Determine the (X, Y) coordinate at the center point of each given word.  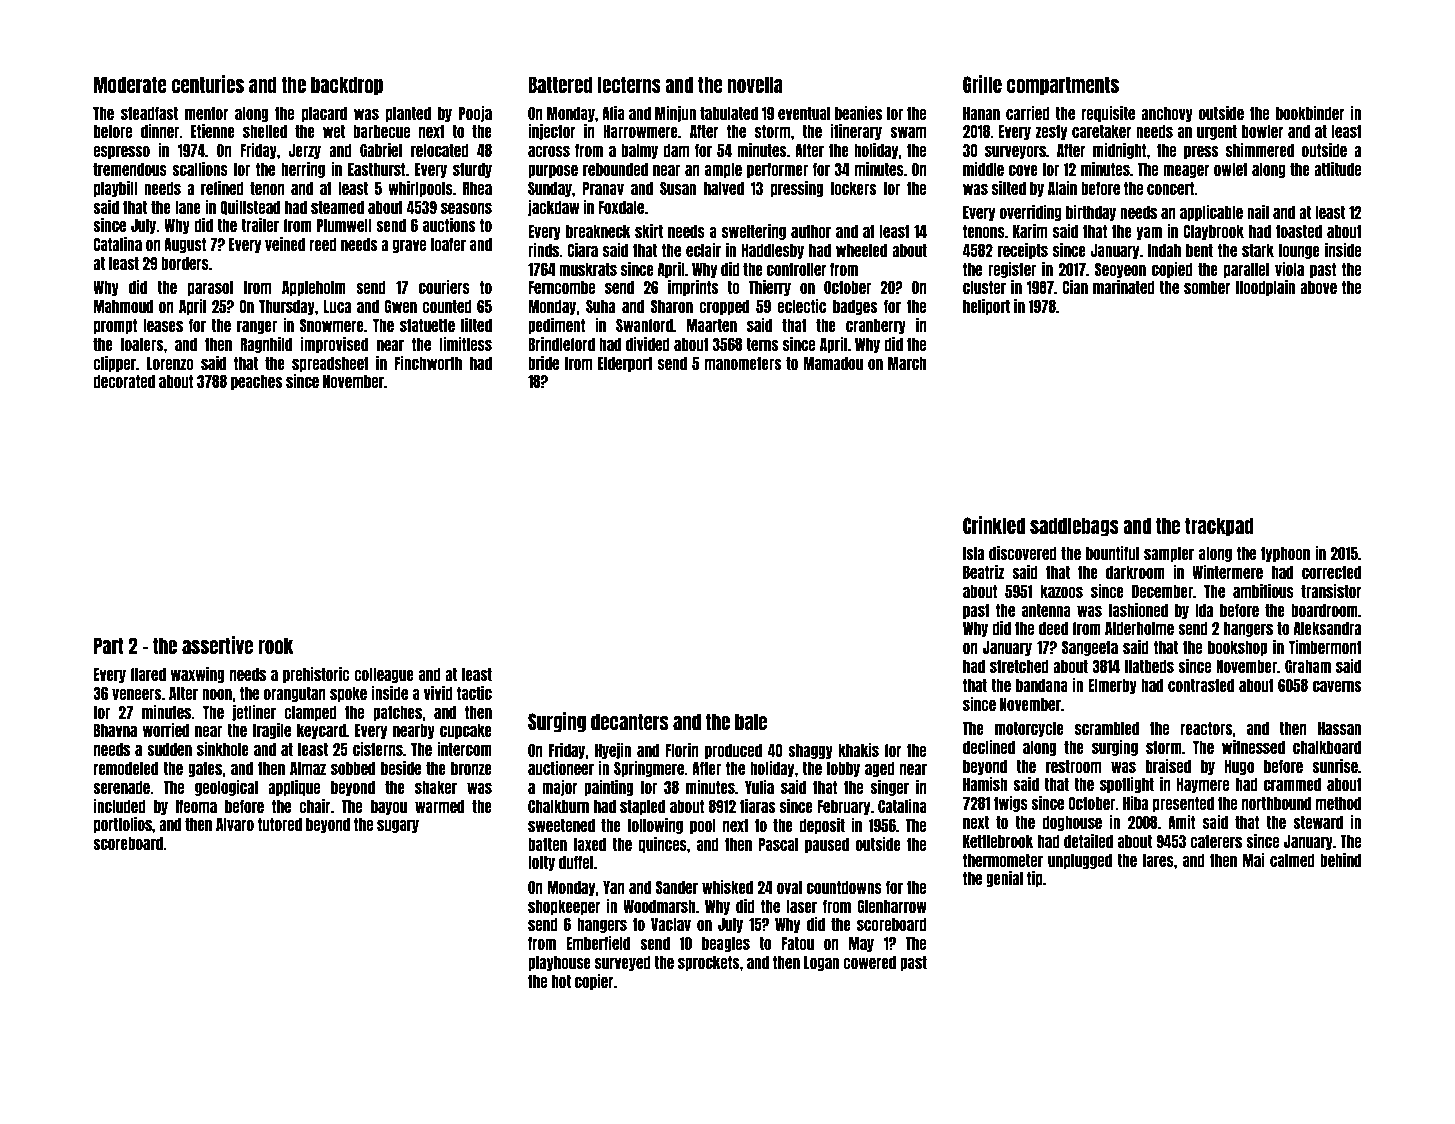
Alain (1062, 188)
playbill (115, 189)
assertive (217, 645)
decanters (629, 721)
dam (676, 150)
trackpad (1219, 527)
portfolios (123, 825)
